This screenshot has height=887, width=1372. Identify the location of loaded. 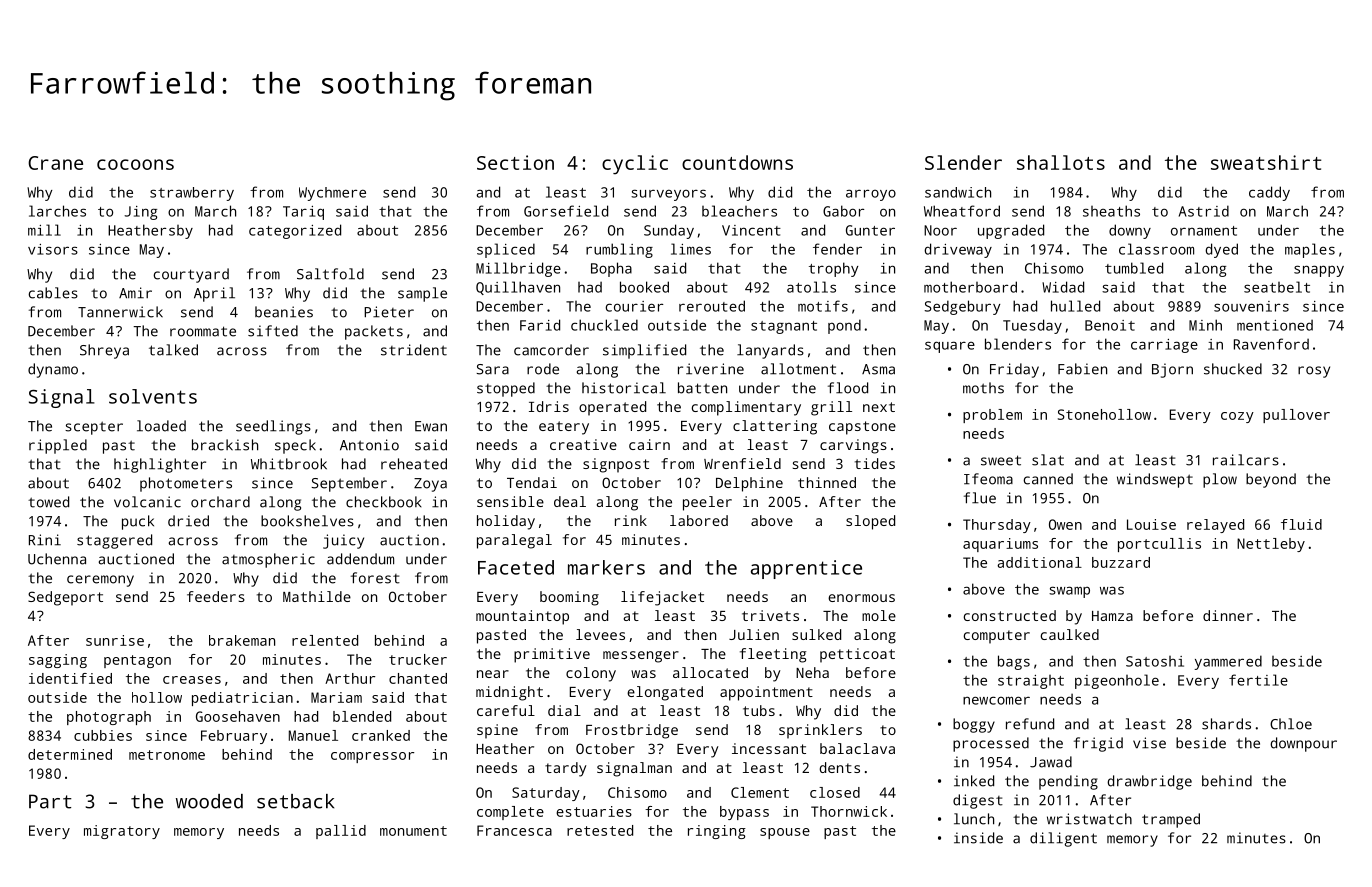
(161, 426).
